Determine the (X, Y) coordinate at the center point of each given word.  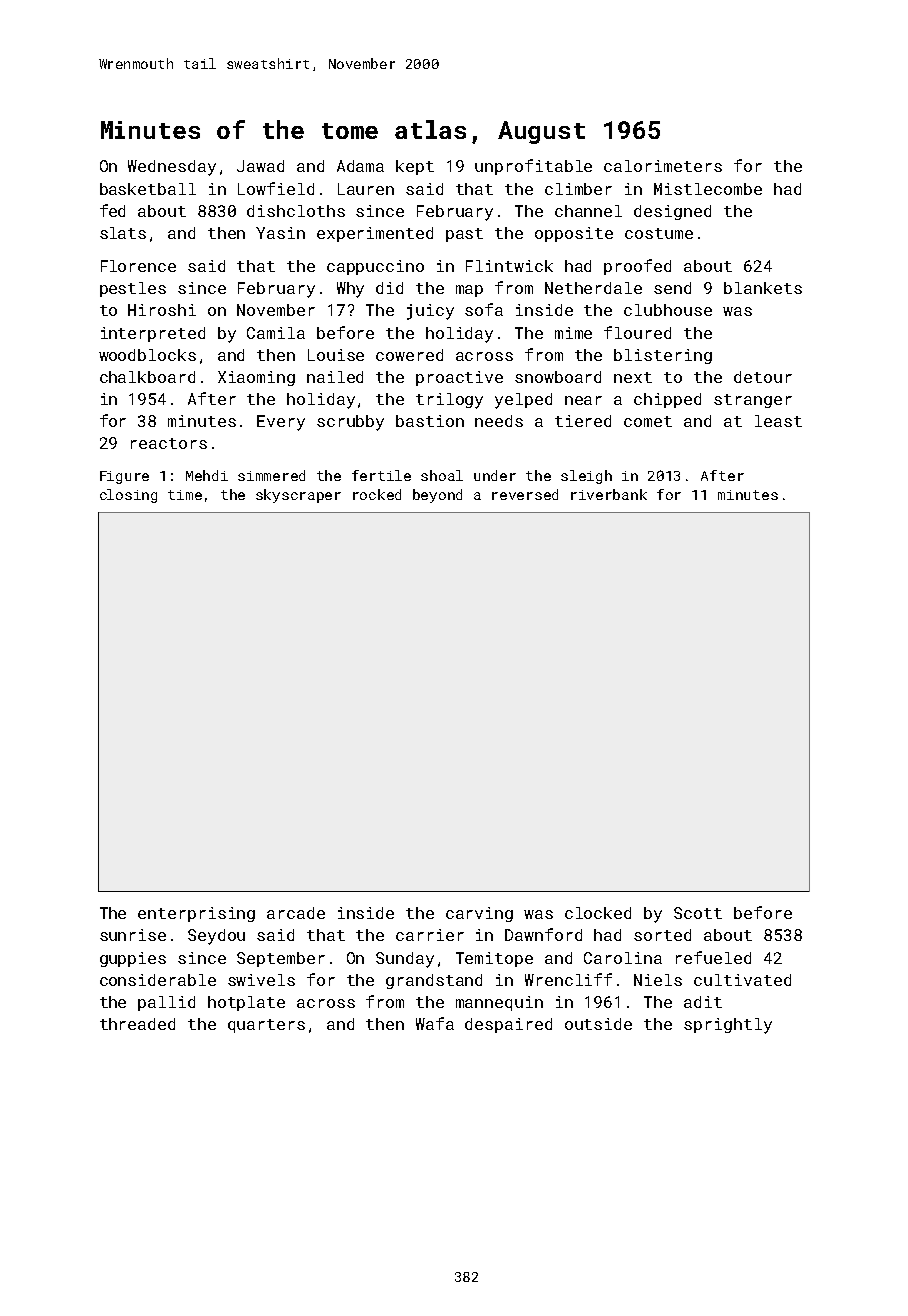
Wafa (435, 1023)
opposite (574, 234)
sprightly (728, 1026)
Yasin (280, 233)
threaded (137, 1024)
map (469, 291)
